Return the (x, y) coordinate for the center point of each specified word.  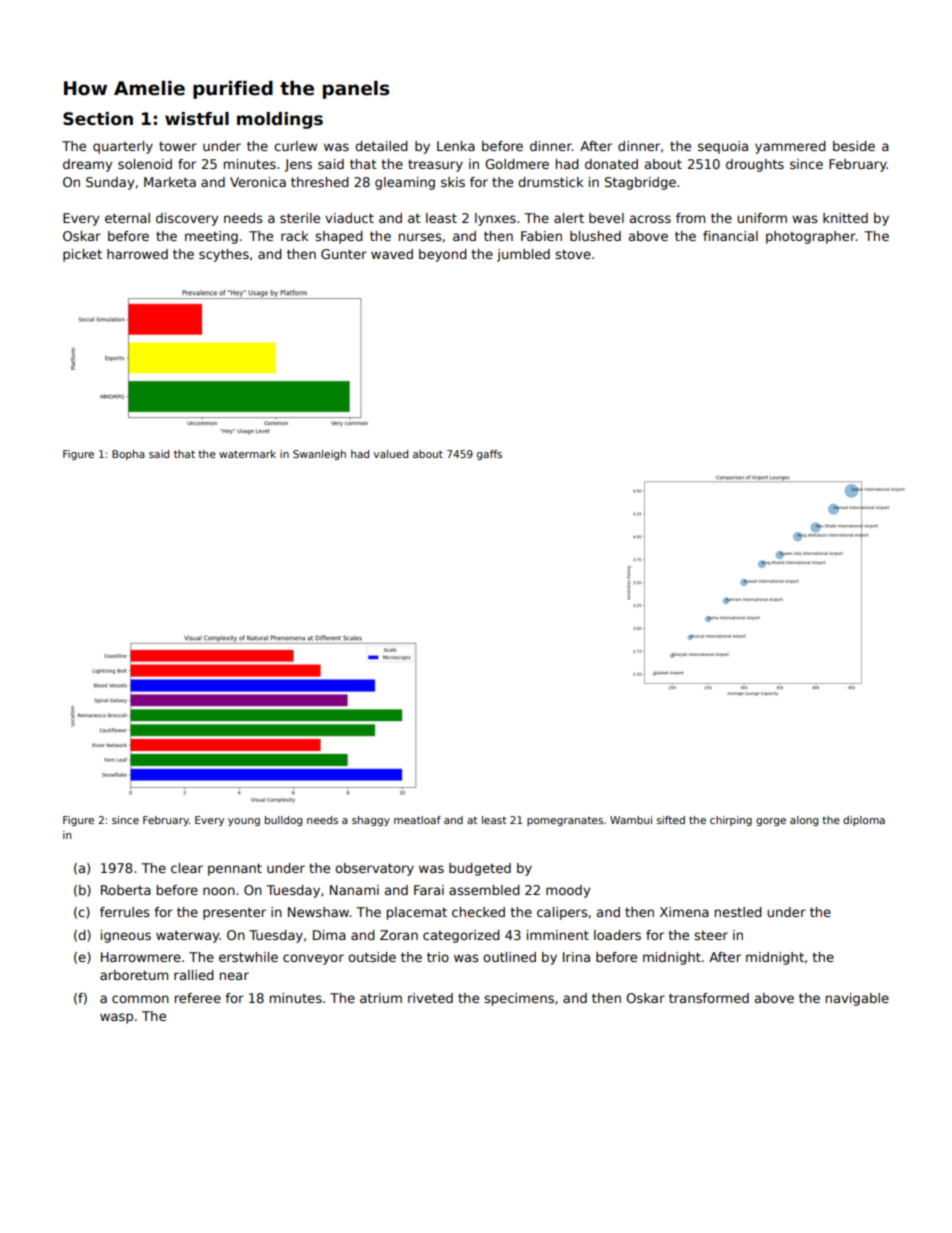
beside (854, 146)
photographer (811, 237)
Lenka (456, 146)
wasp (116, 1018)
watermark (247, 454)
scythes (224, 255)
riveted (430, 998)
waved (392, 254)
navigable (857, 999)
